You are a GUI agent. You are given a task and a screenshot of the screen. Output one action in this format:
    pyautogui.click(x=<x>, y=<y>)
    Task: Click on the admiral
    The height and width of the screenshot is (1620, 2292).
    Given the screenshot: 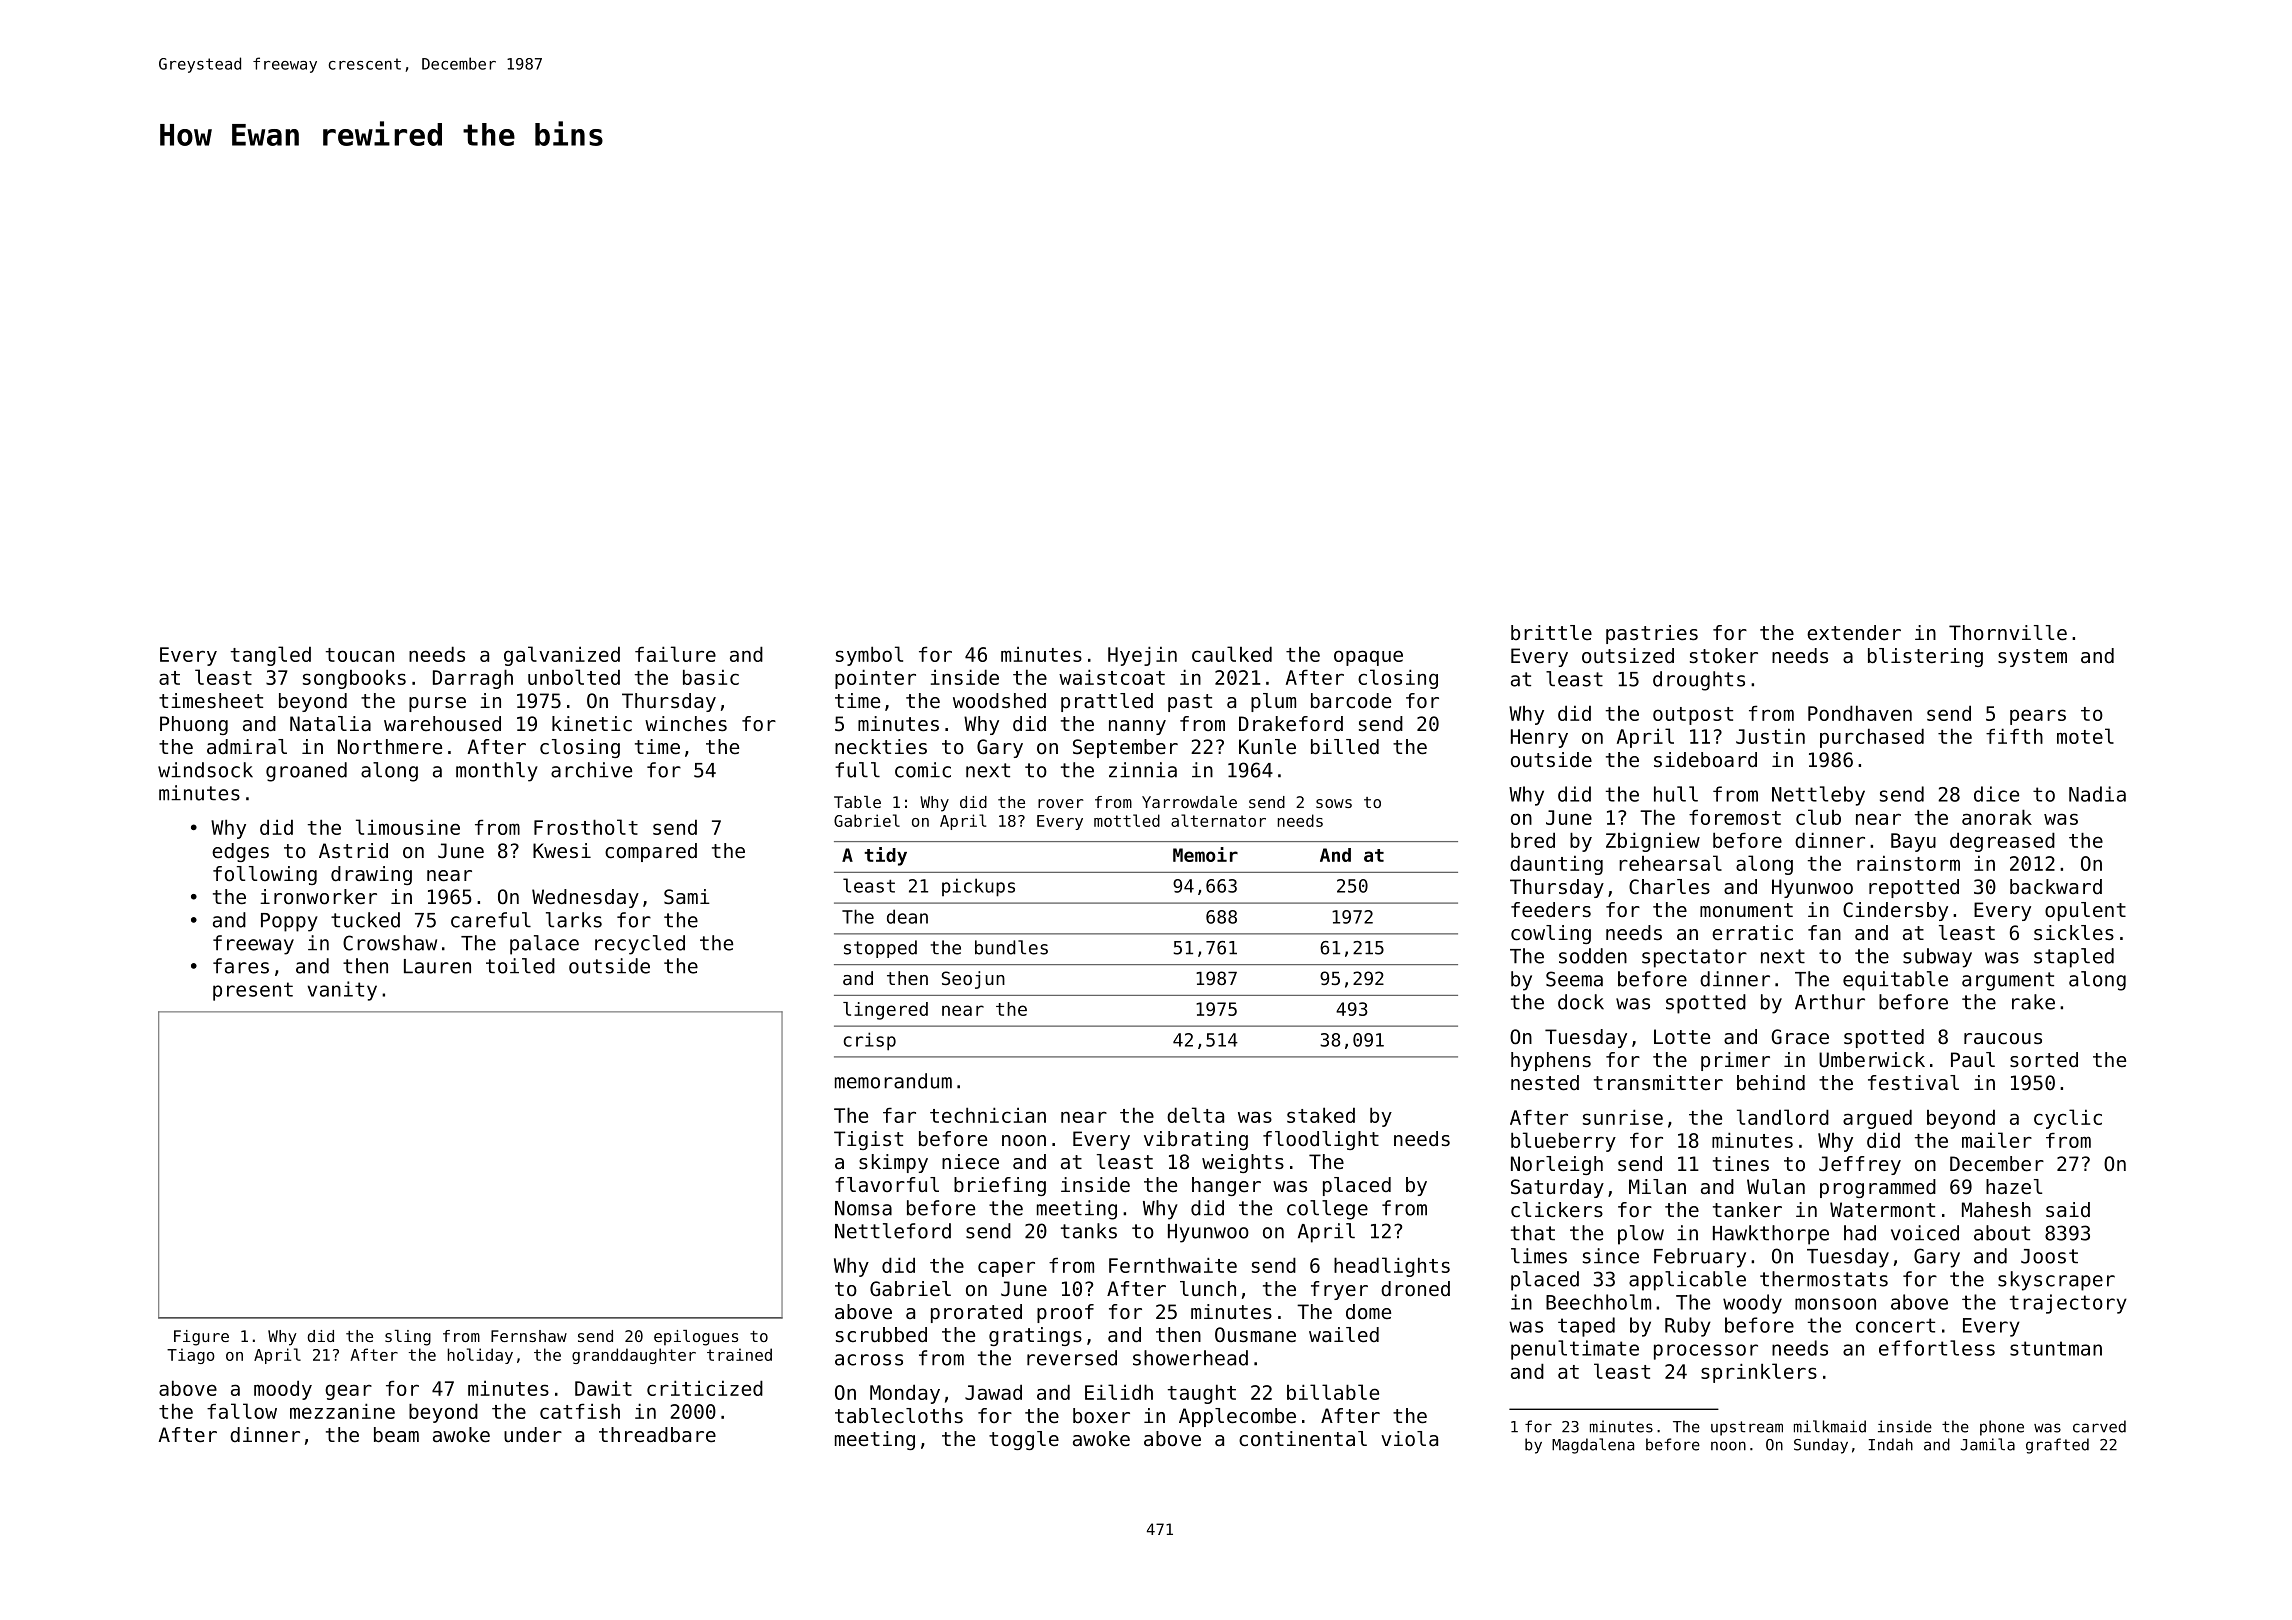 What is the action you would take?
    pyautogui.click(x=247, y=746)
